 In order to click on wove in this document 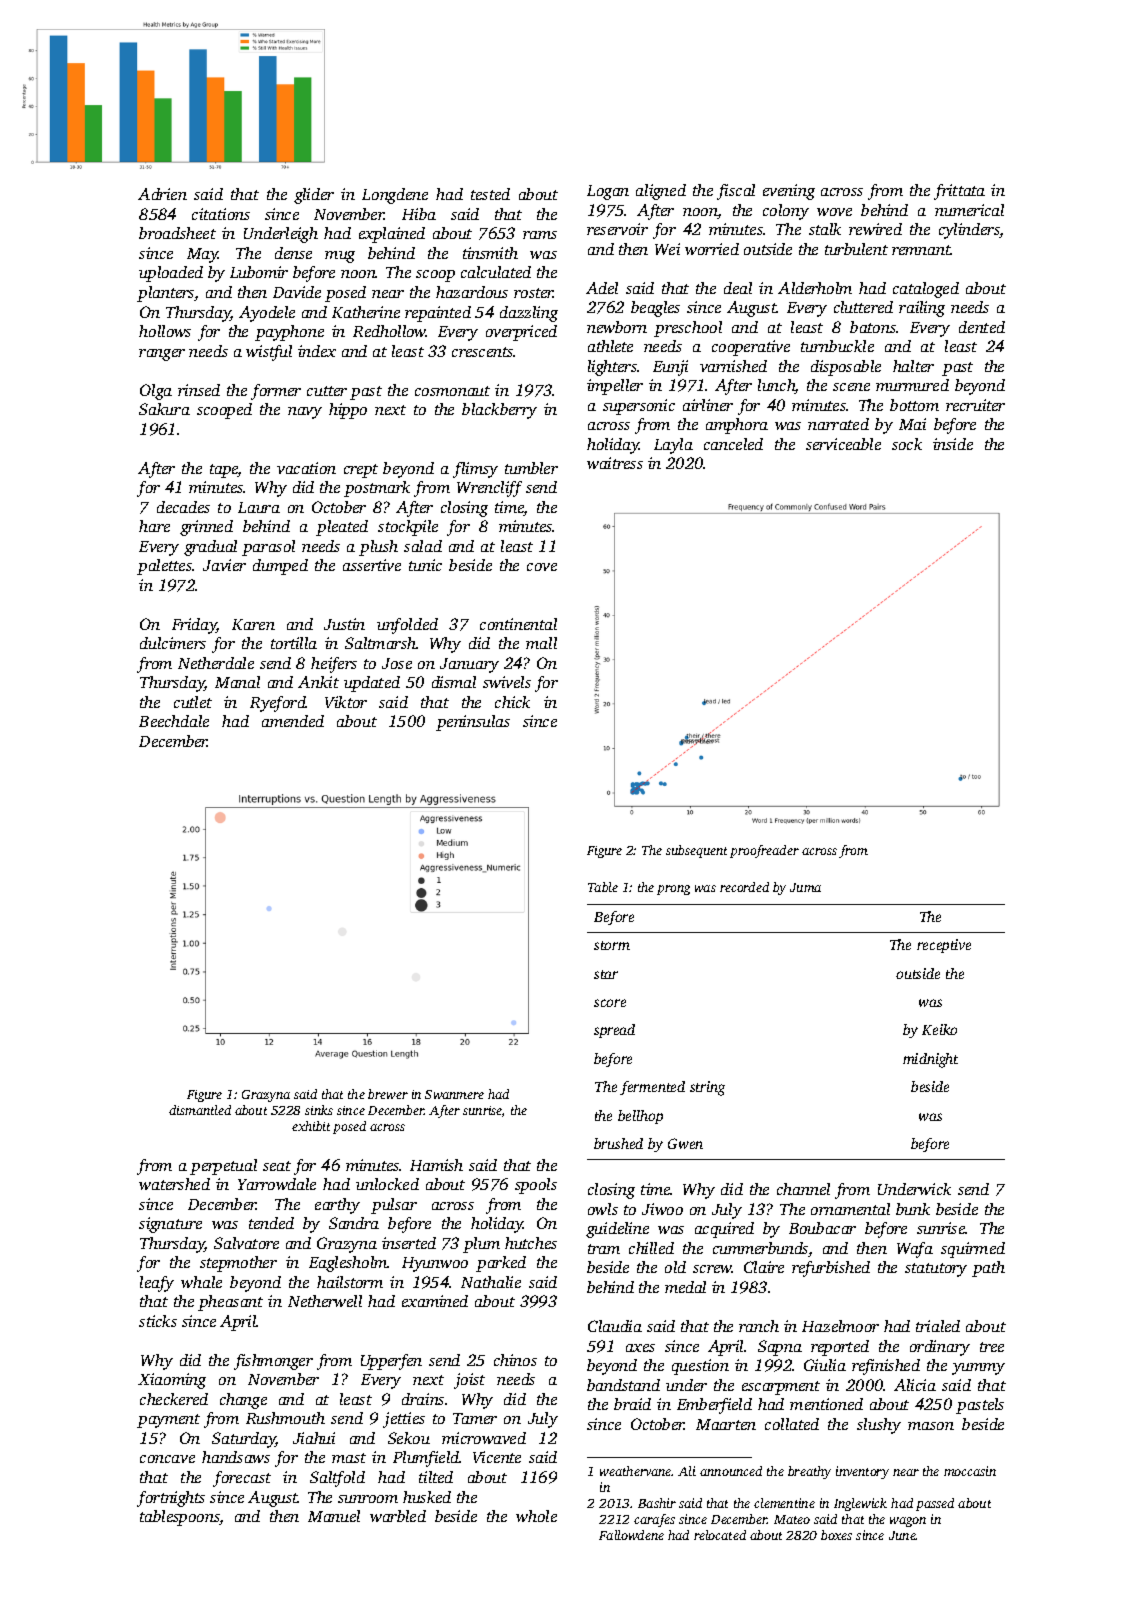, I will do `click(834, 212)`.
